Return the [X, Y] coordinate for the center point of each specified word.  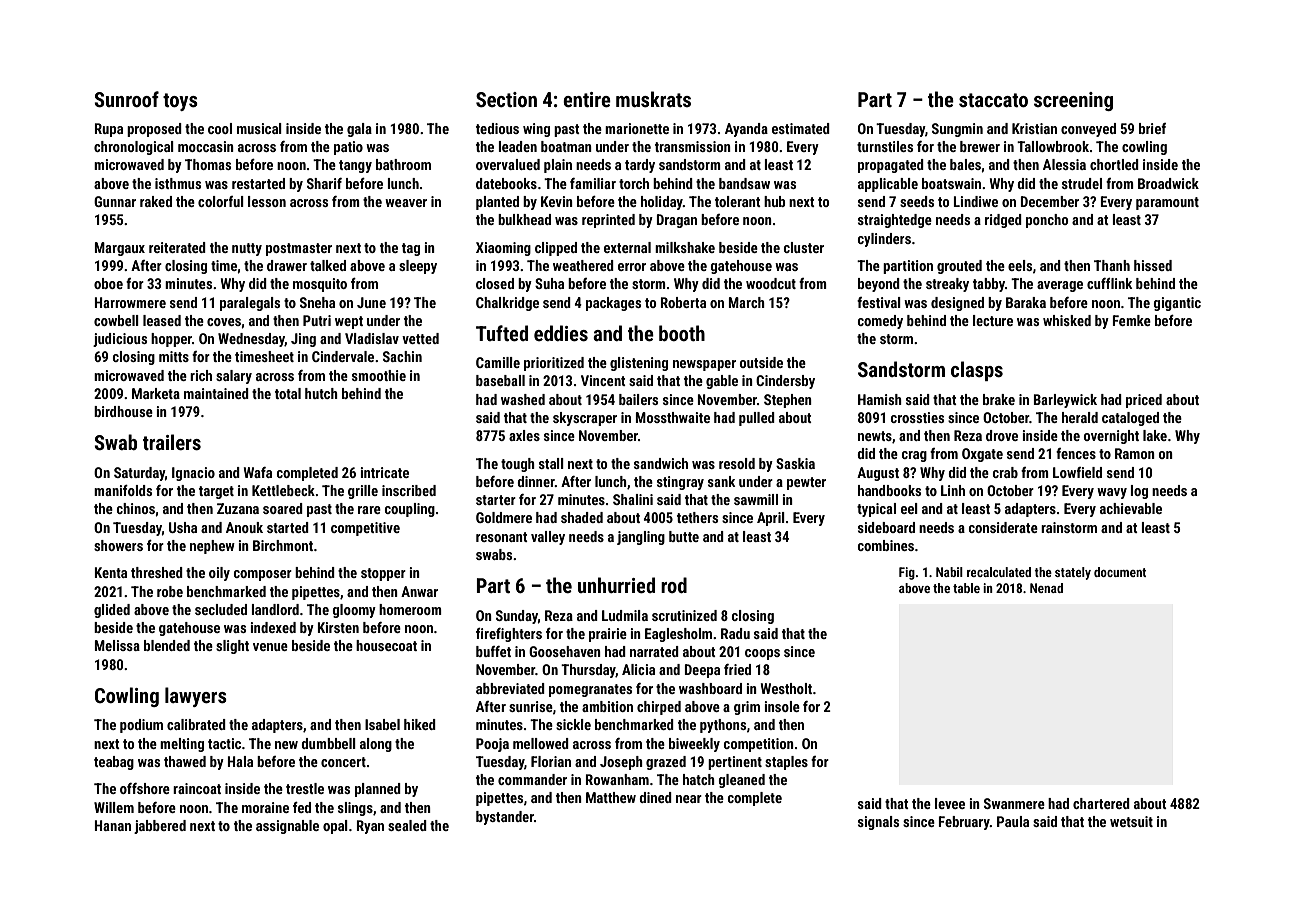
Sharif [324, 183]
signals [878, 823]
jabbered [160, 827]
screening [1073, 101]
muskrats [653, 99]
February [964, 823]
